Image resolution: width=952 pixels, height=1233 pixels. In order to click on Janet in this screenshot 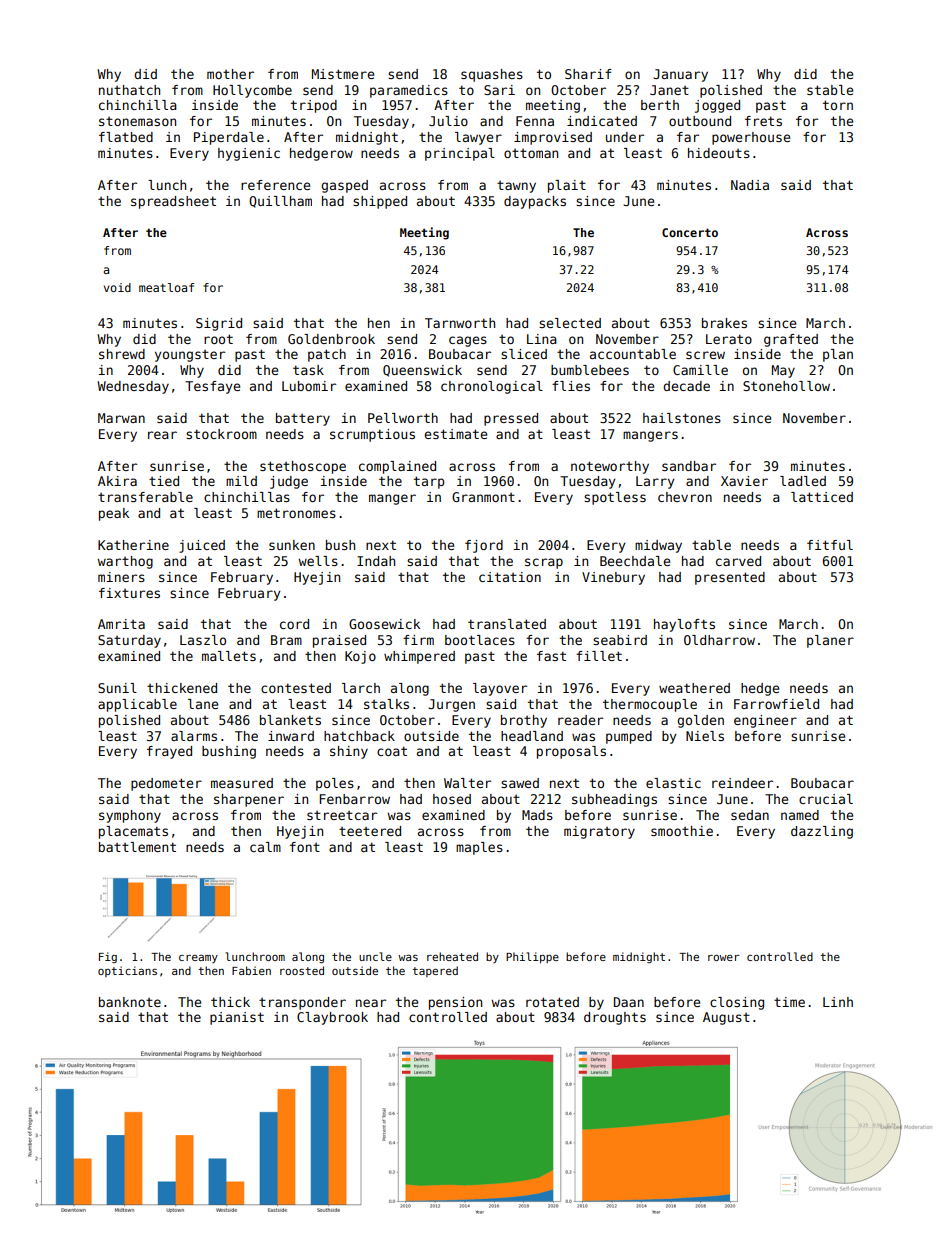, I will do `click(669, 90)`.
